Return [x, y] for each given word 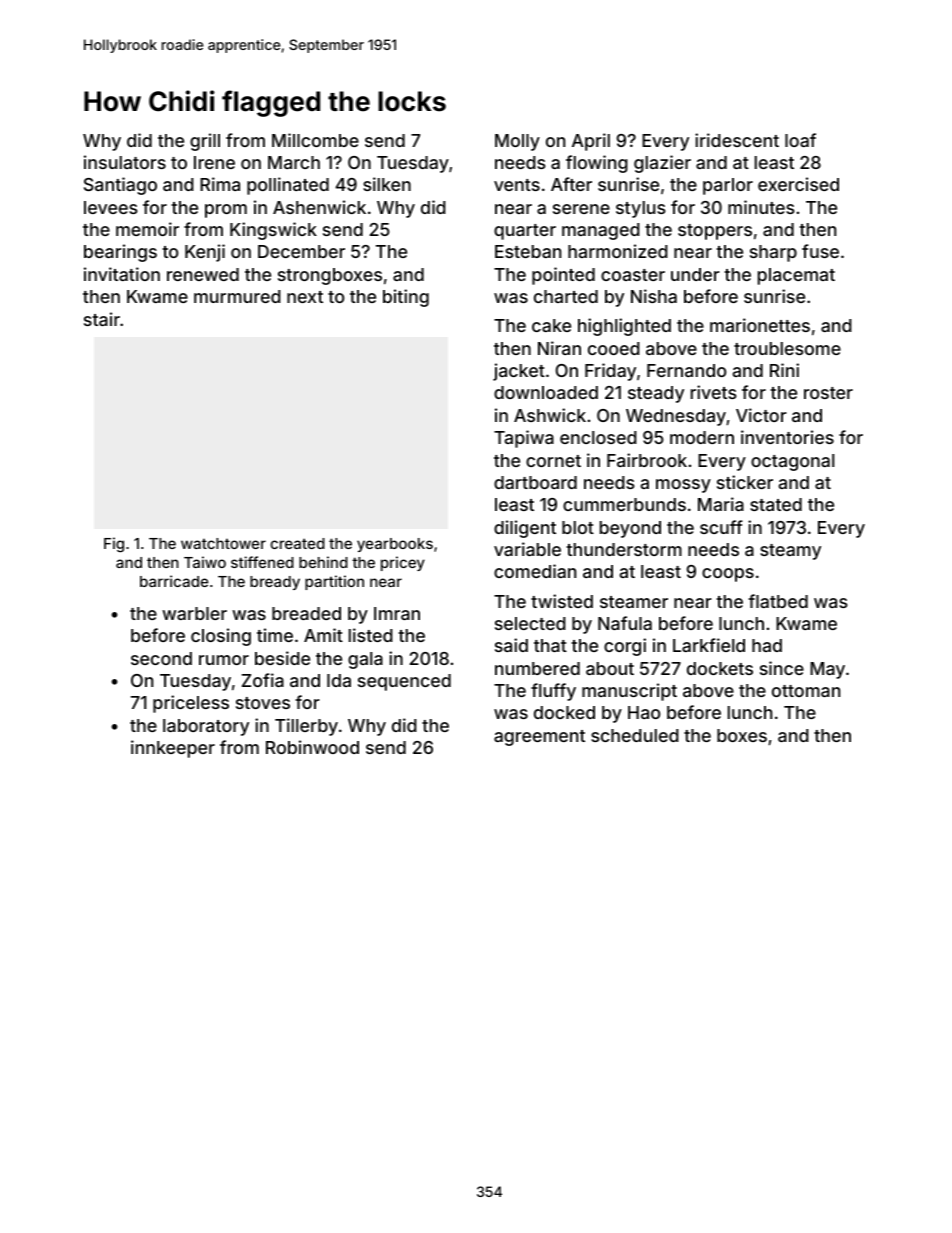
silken [387, 184]
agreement [539, 738]
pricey [403, 563]
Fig [114, 545]
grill [205, 142]
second [161, 658]
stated [776, 504]
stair [102, 319]
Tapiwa [524, 439]
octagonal [792, 462]
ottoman [806, 691]
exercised [798, 184]
